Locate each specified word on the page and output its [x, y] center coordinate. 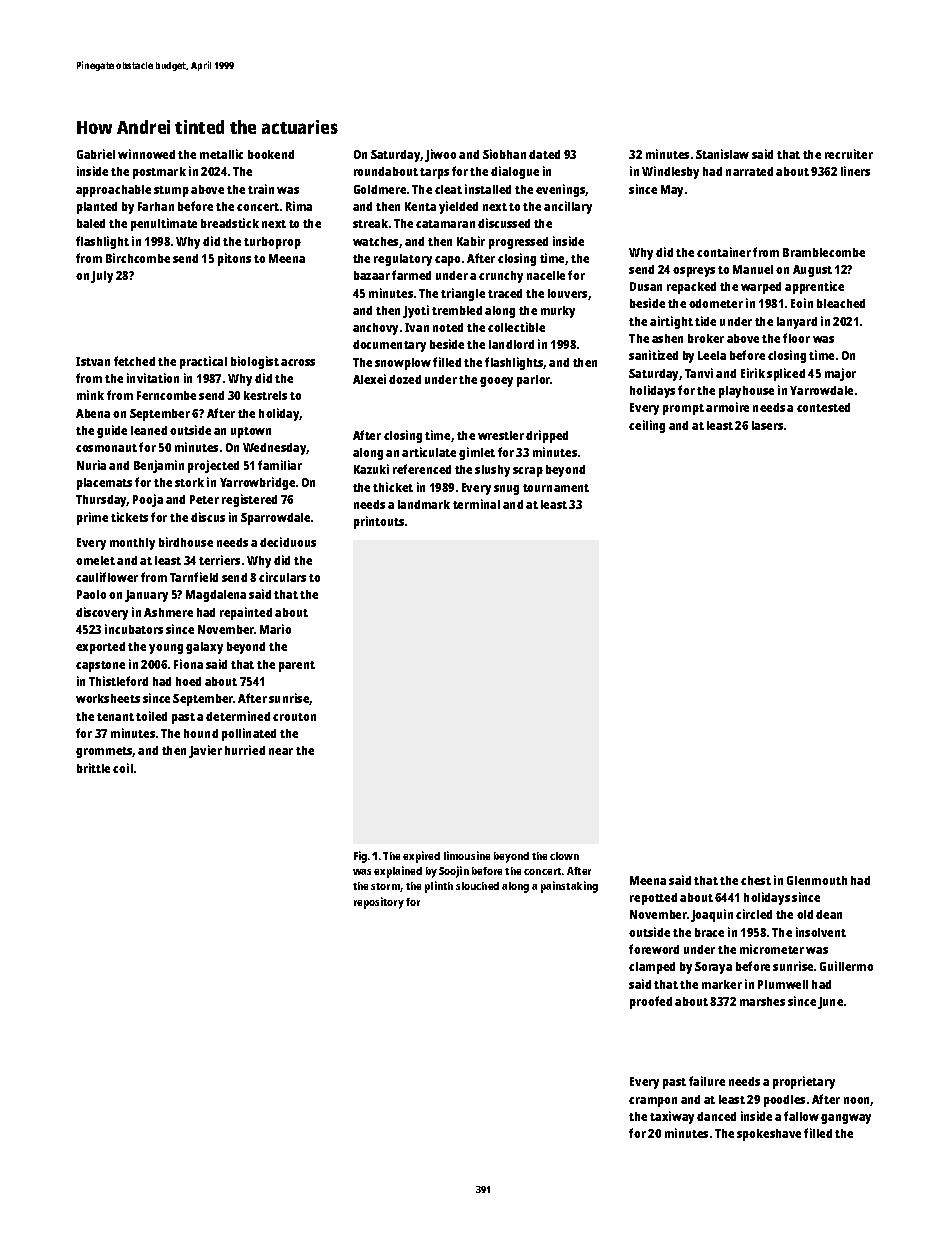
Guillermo [846, 966]
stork [189, 482]
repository [379, 903]
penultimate [164, 224]
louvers [567, 293]
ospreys [694, 272]
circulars [282, 577]
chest [756, 880]
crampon [653, 1102]
